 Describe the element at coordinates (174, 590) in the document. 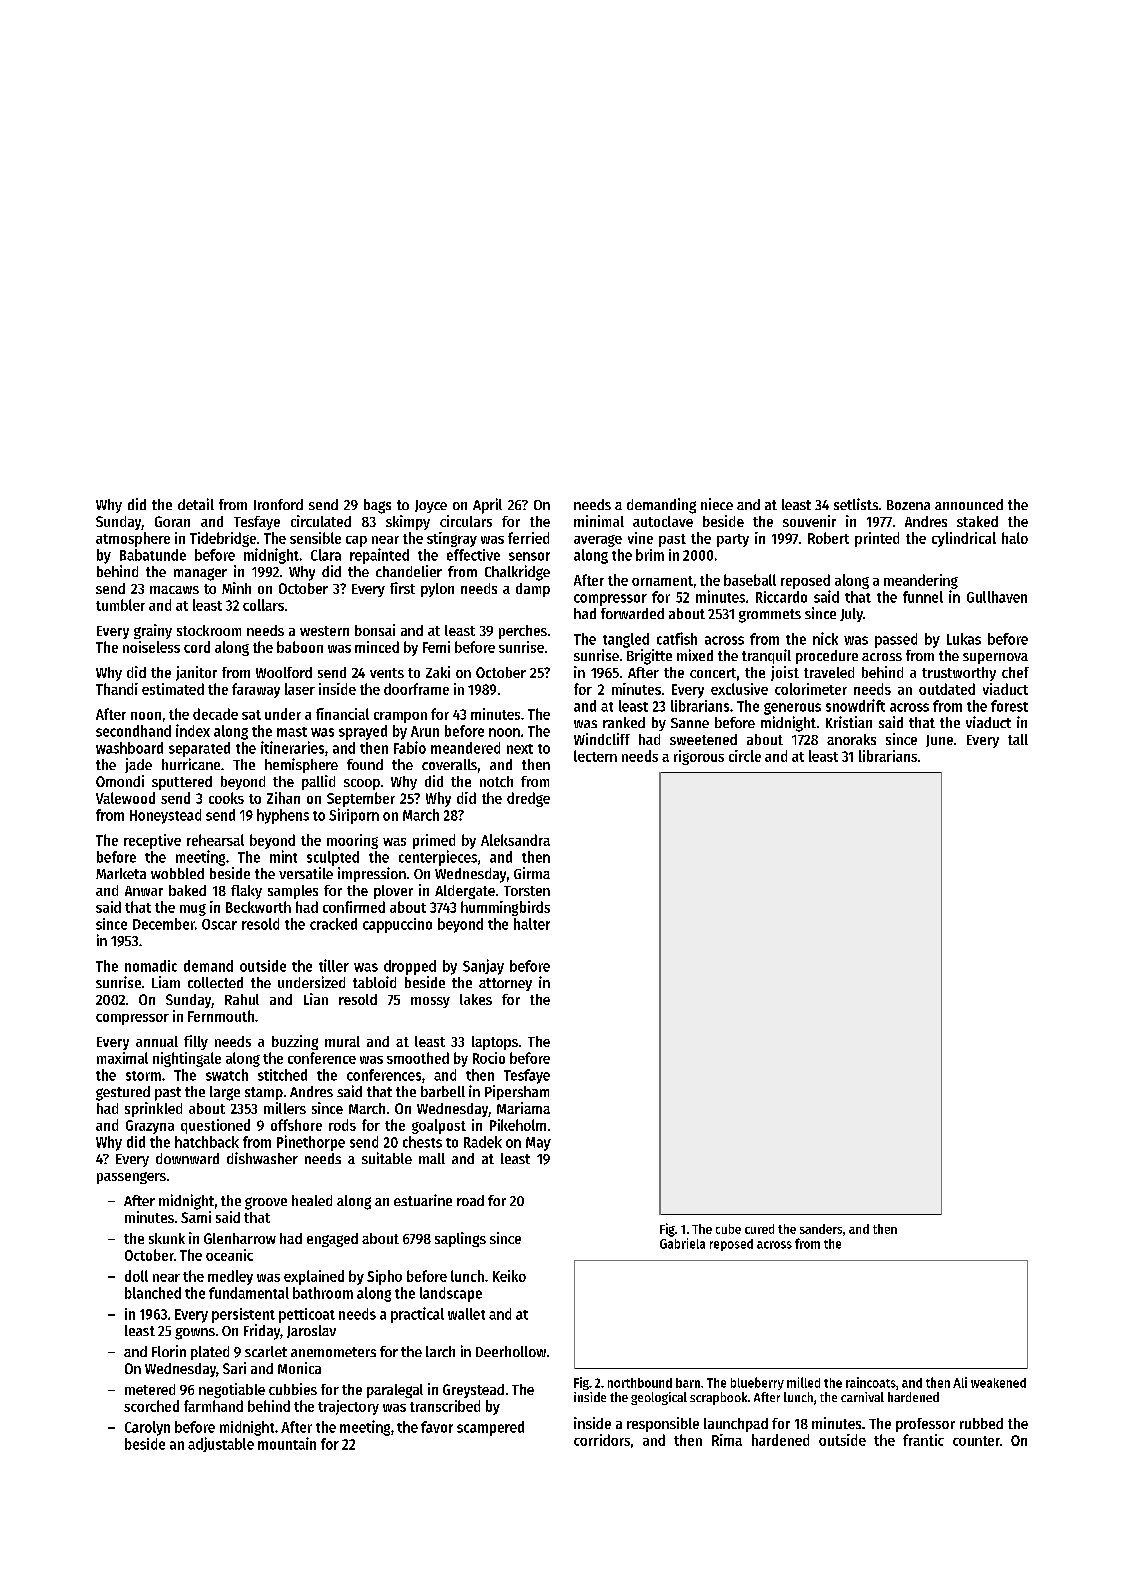

I see `macaws` at that location.
